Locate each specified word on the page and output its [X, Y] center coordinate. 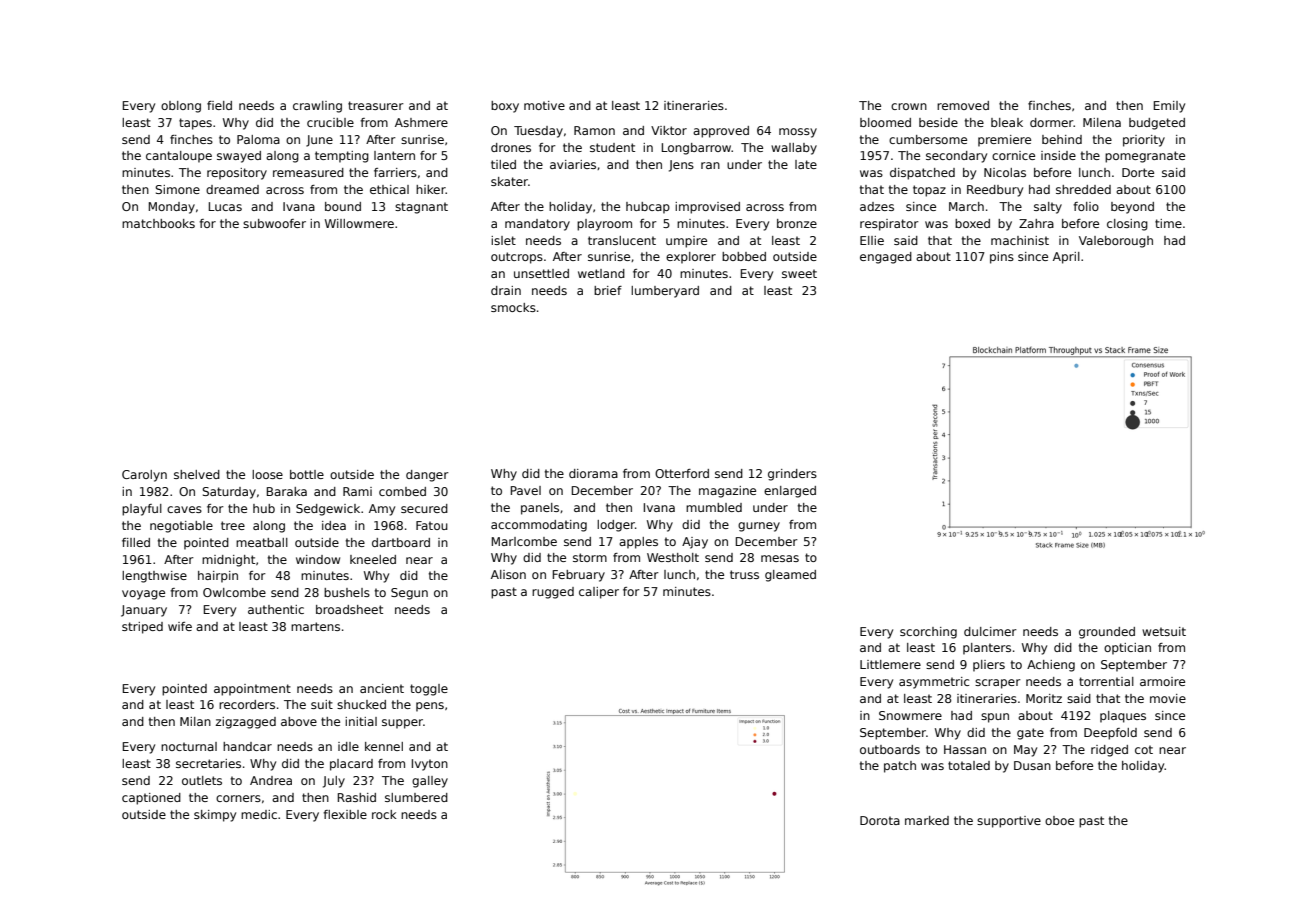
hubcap [648, 208]
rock [384, 814]
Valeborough [1116, 242]
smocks [513, 307]
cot [1144, 749]
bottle [307, 474]
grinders [792, 475]
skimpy [215, 816]
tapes [195, 124]
